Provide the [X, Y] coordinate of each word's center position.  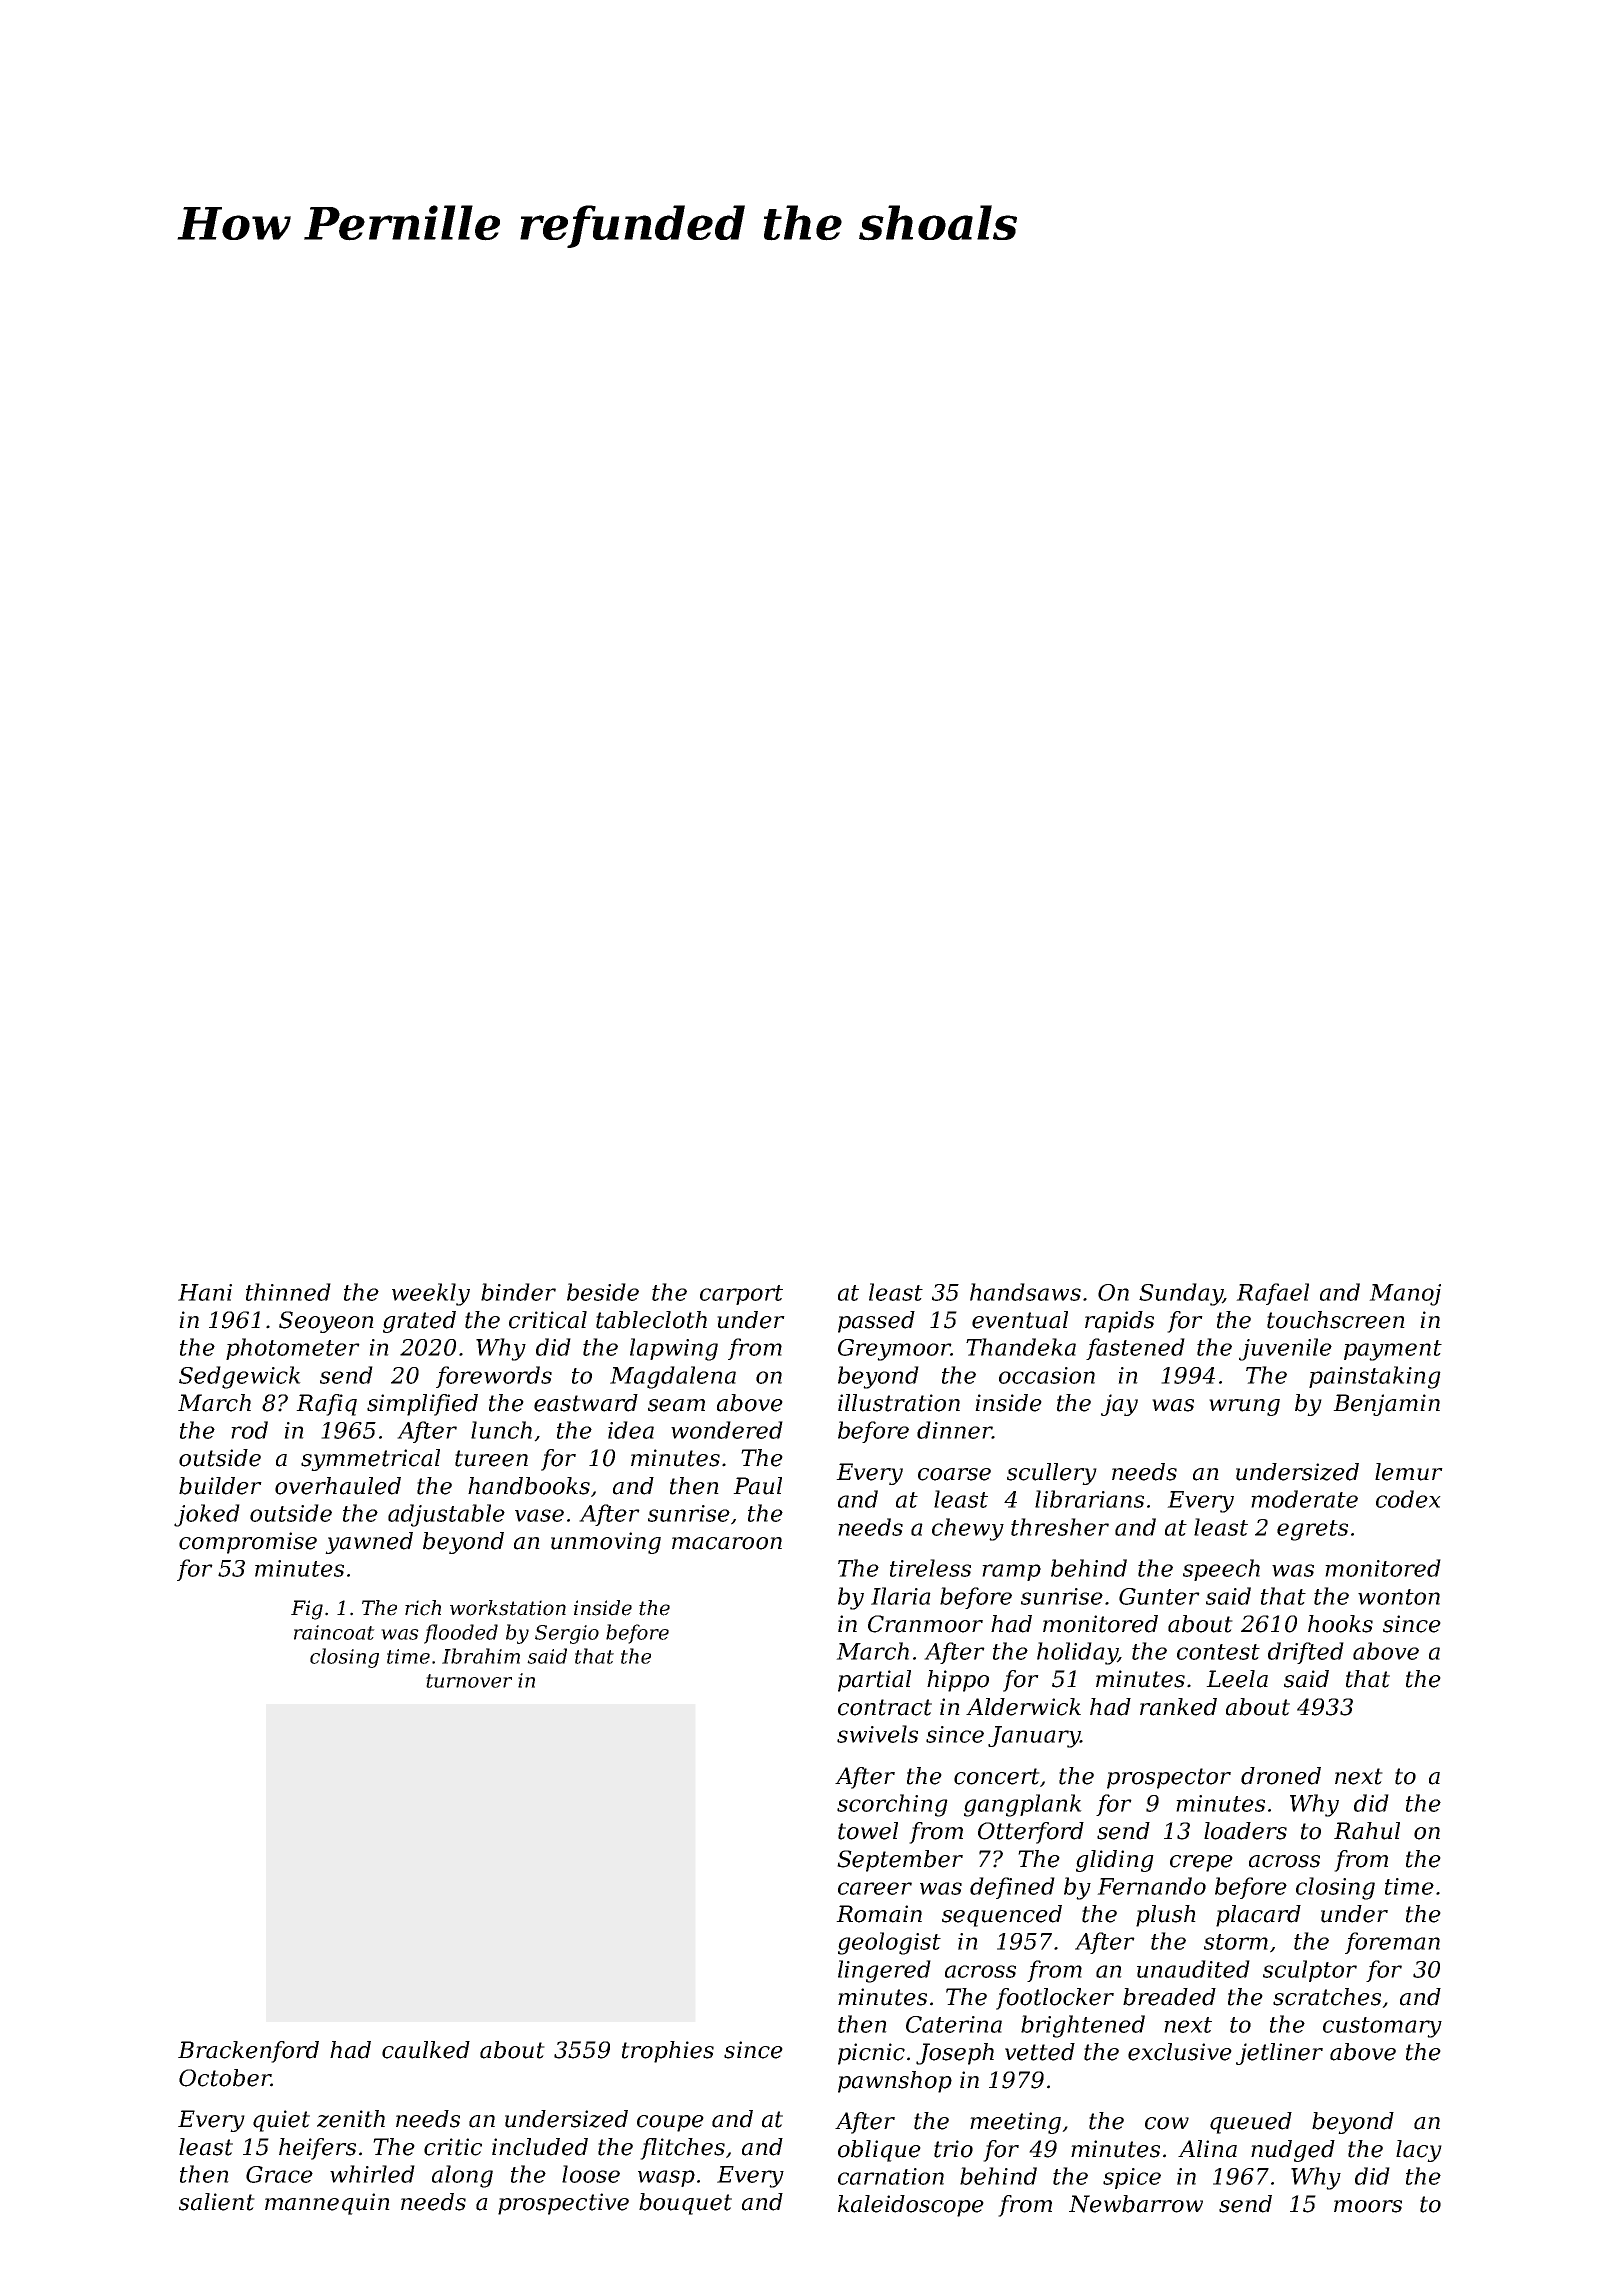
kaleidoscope [911, 2206]
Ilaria [901, 1596]
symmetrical [370, 1460]
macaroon [727, 1543]
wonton [1399, 1597]
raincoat [334, 1632]
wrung [1244, 1407]
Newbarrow [1136, 2204]
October [225, 2078]
